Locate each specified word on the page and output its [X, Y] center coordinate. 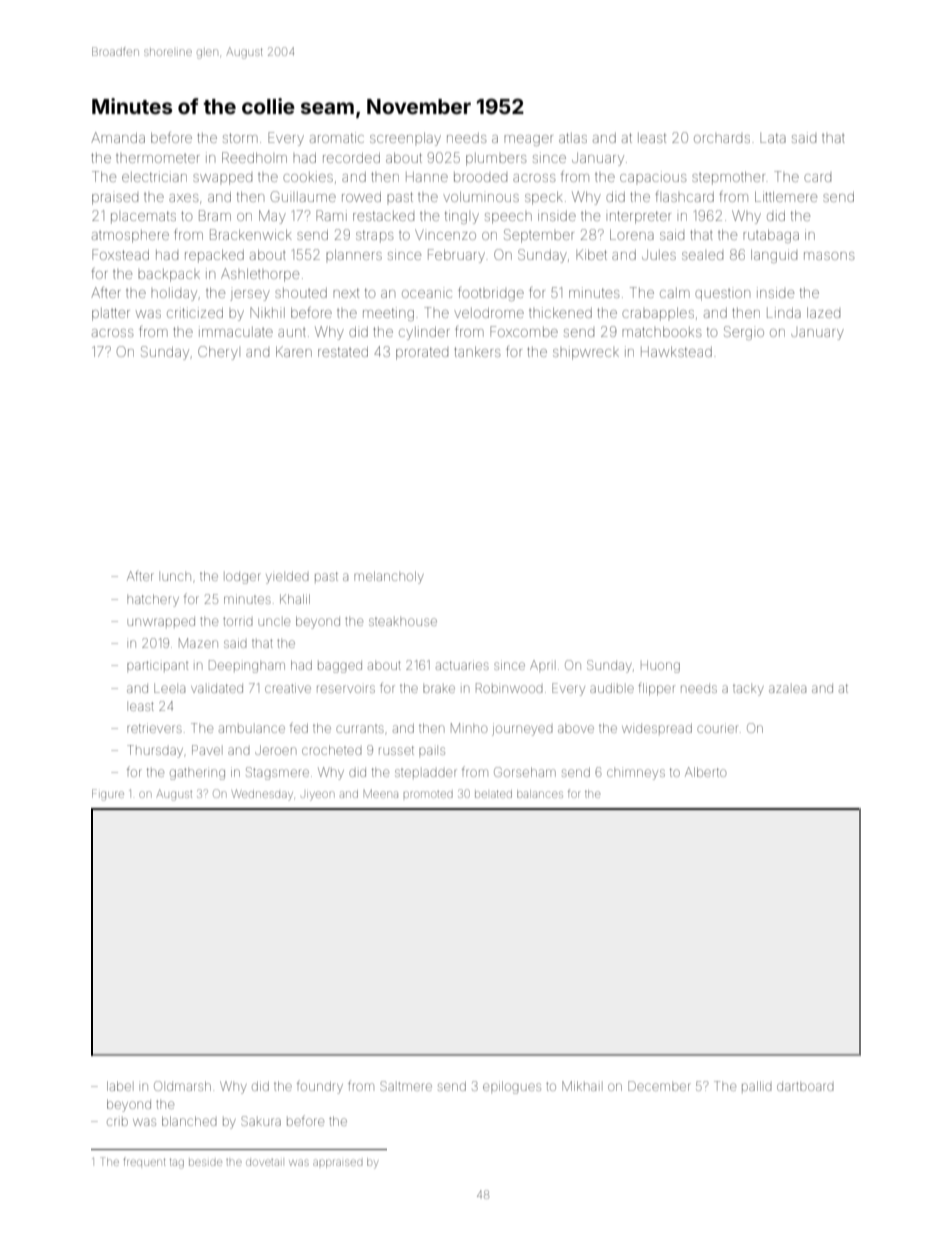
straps [374, 236]
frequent [144, 1161]
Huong [660, 666]
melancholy [389, 577]
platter [111, 314]
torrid [238, 621]
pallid [757, 1086]
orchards [722, 139]
